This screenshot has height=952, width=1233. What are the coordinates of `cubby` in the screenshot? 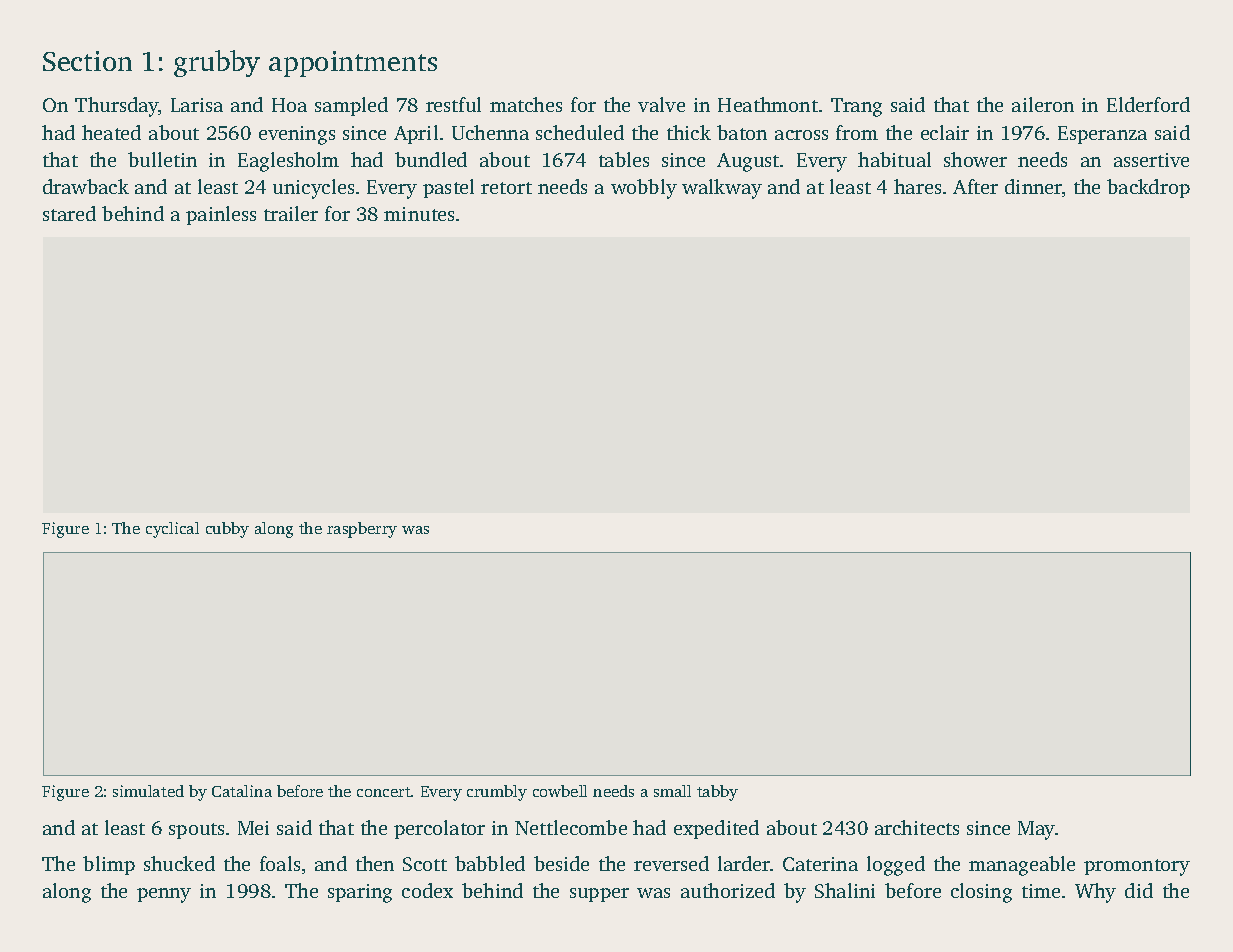 It's located at (227, 530).
